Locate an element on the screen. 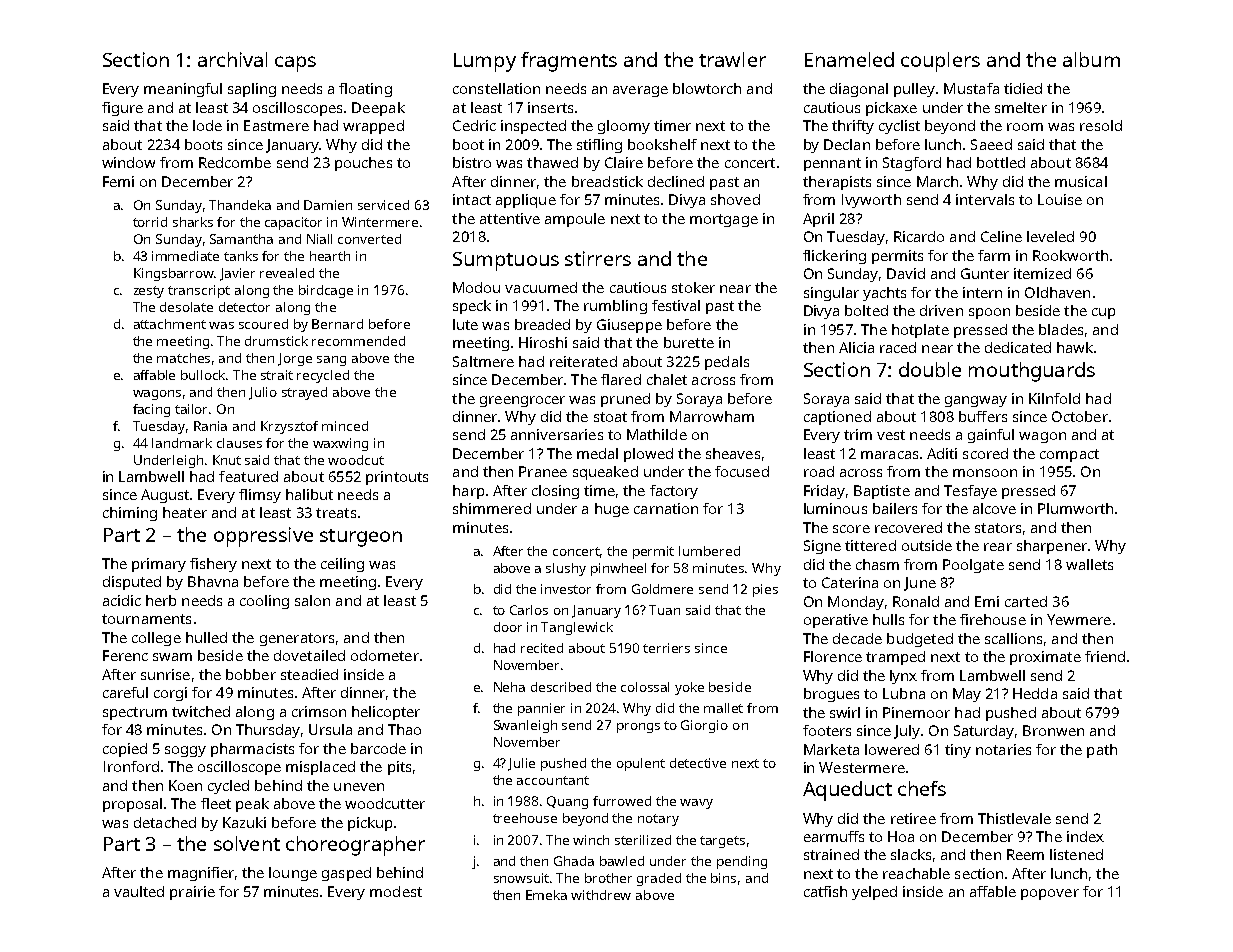 Image resolution: width=1233 pixels, height=952 pixels. treats is located at coordinates (336, 513).
